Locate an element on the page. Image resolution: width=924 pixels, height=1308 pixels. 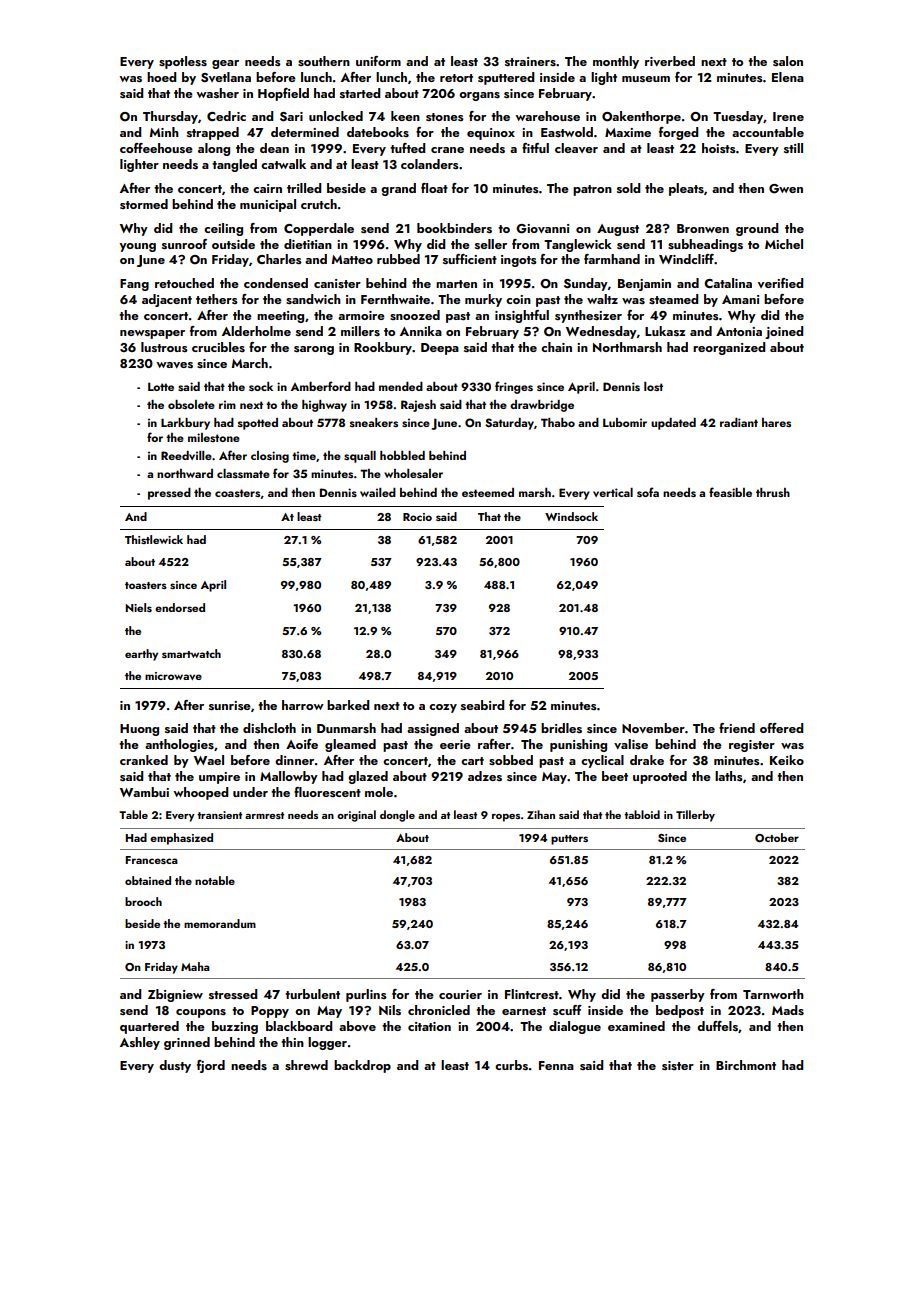
courier is located at coordinates (460, 994).
